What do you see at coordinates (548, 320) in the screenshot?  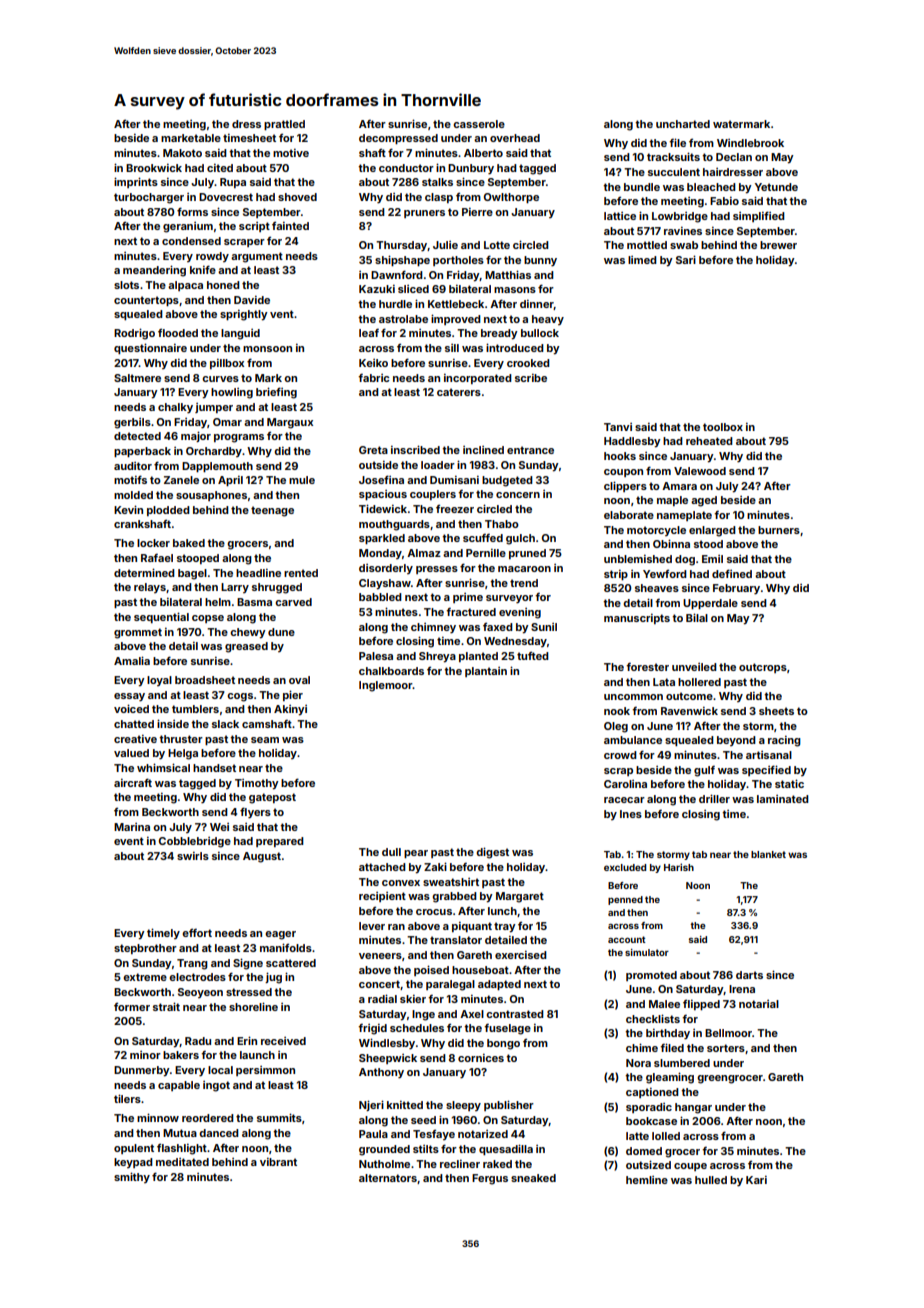 I see `heavy` at bounding box center [548, 320].
